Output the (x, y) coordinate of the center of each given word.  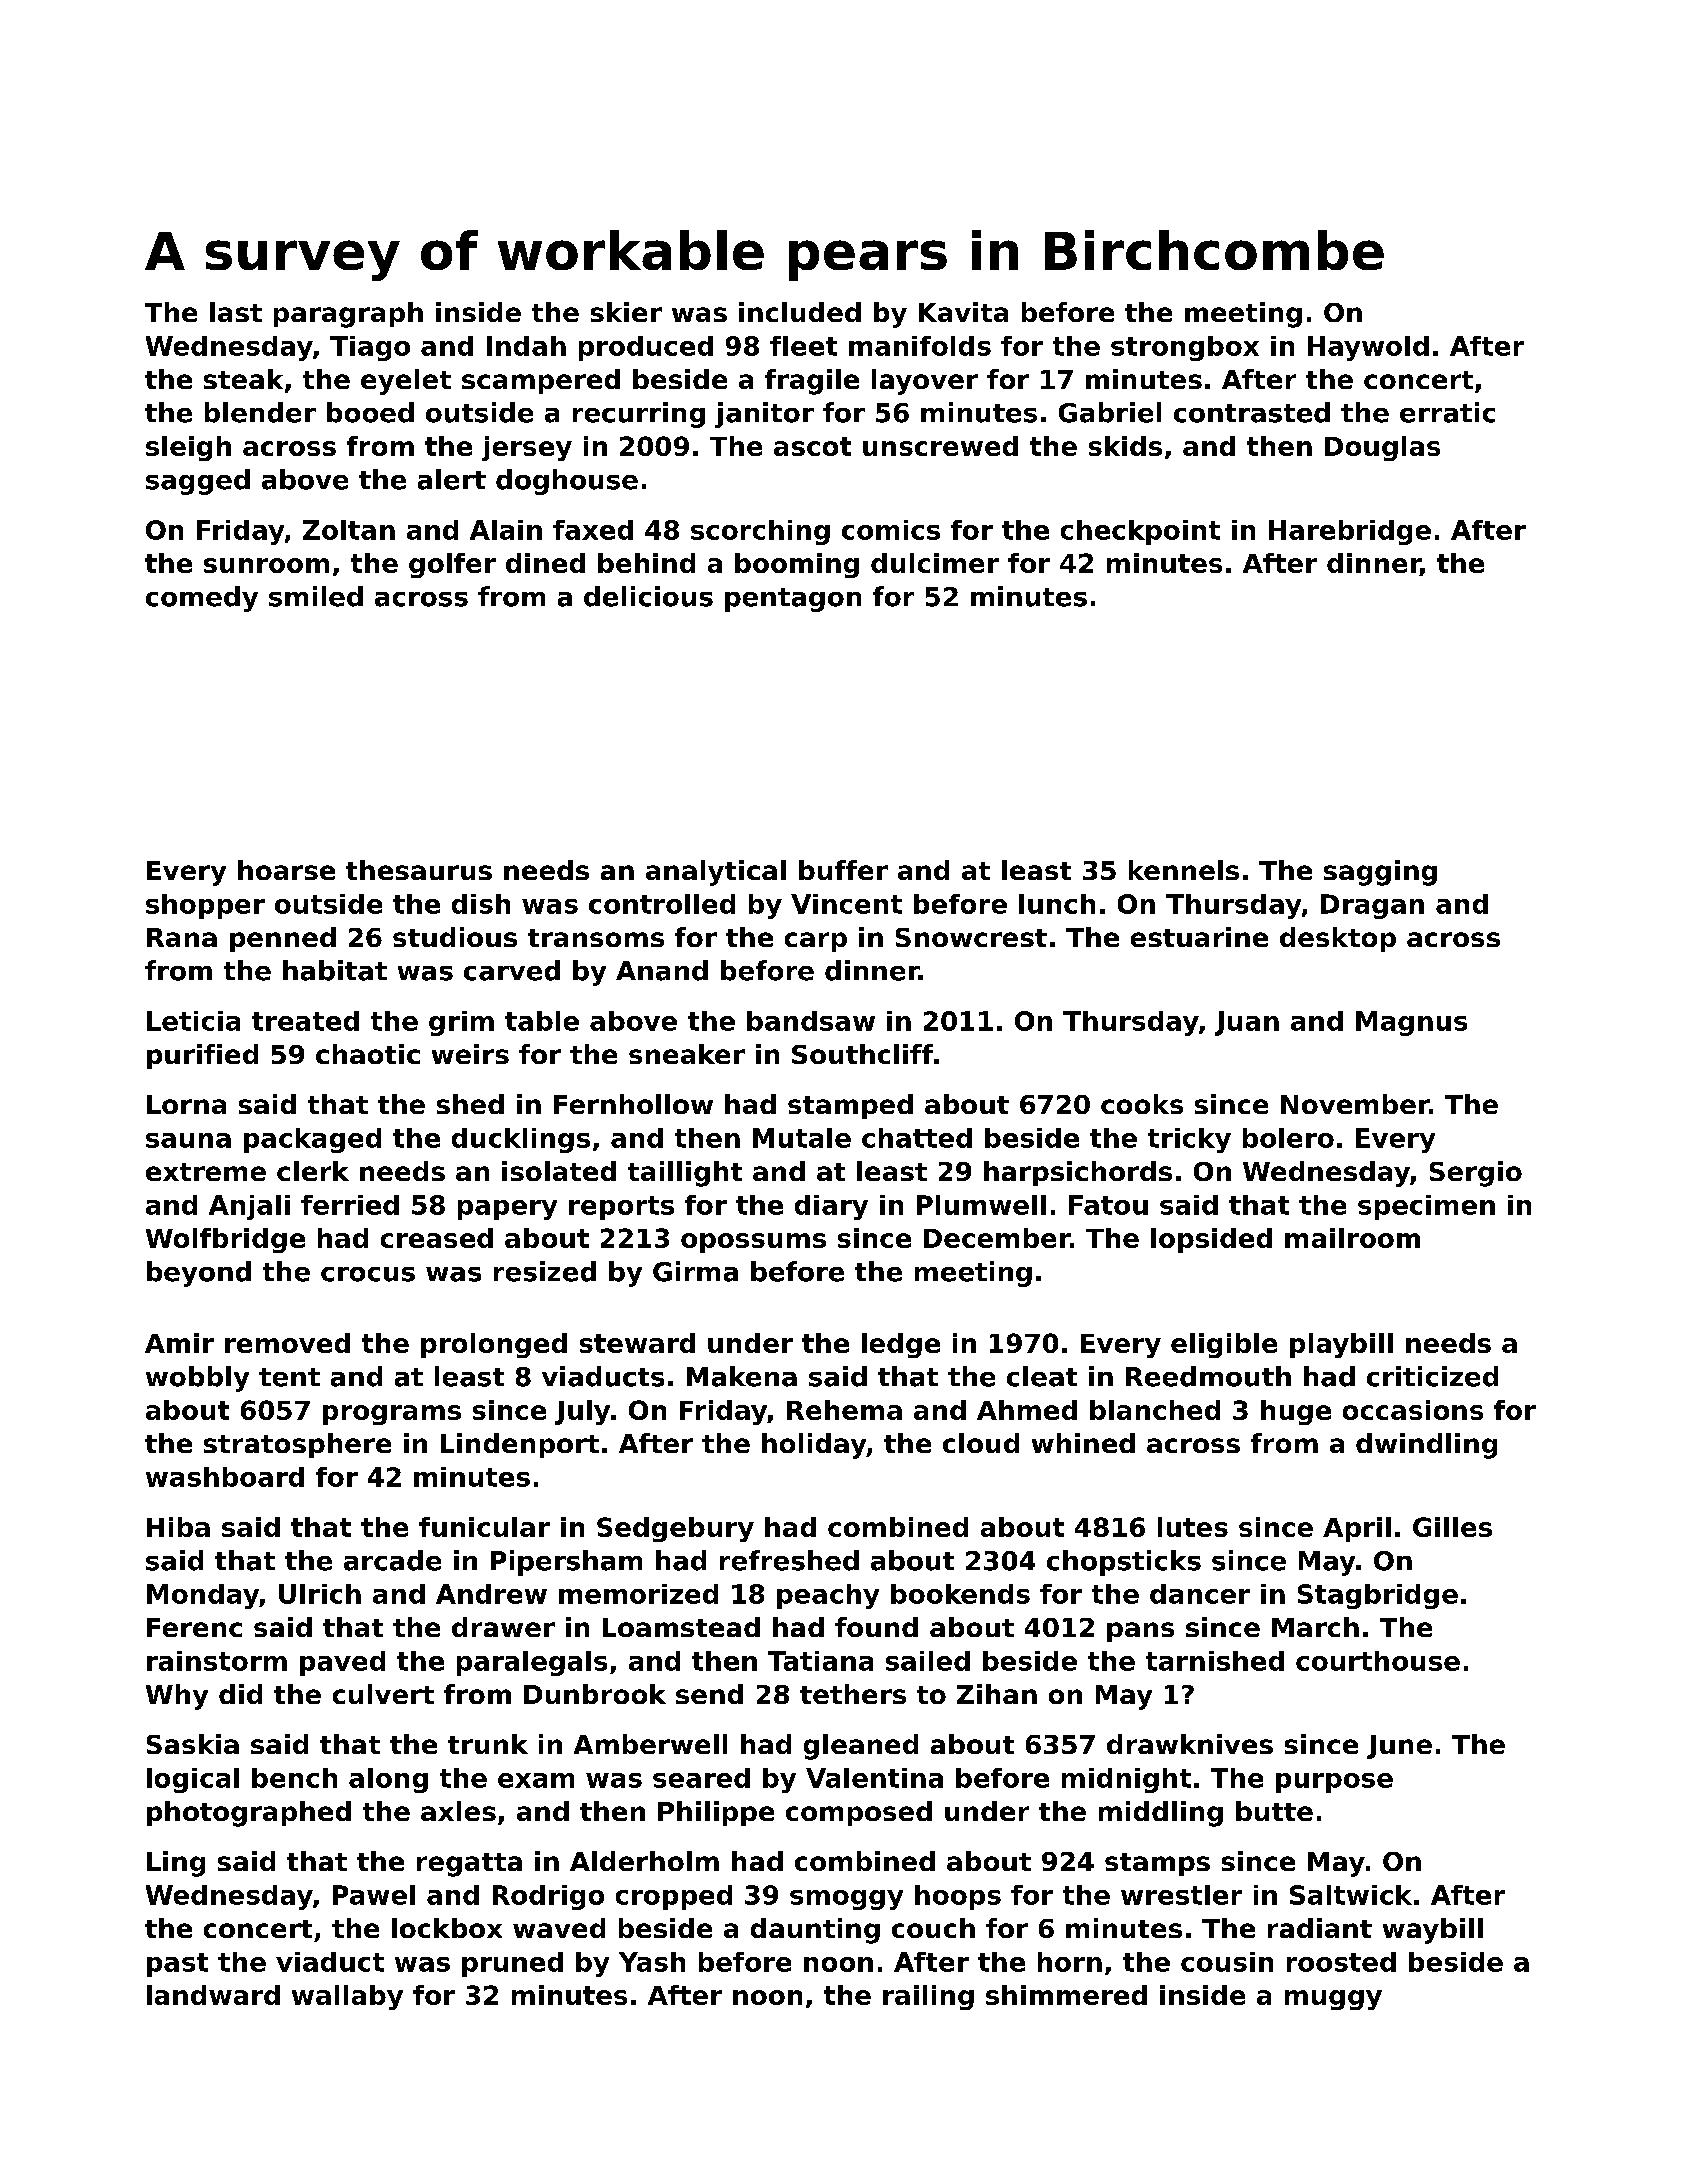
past (177, 1965)
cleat (1042, 1376)
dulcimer (935, 563)
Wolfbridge (225, 1240)
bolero (1288, 1138)
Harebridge (1350, 532)
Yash (652, 1962)
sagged (198, 482)
